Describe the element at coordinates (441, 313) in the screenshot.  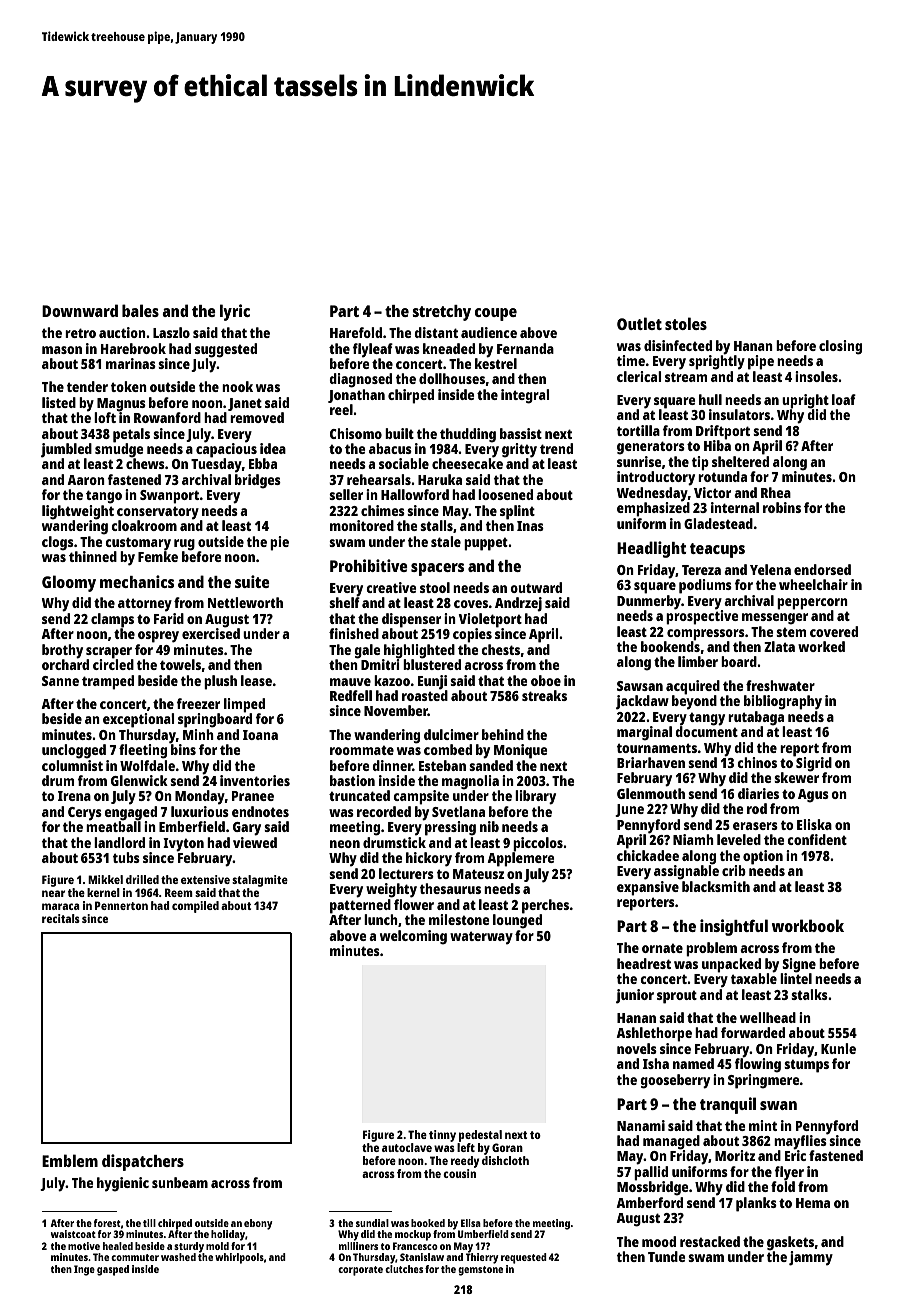
I see `stretchy` at that location.
